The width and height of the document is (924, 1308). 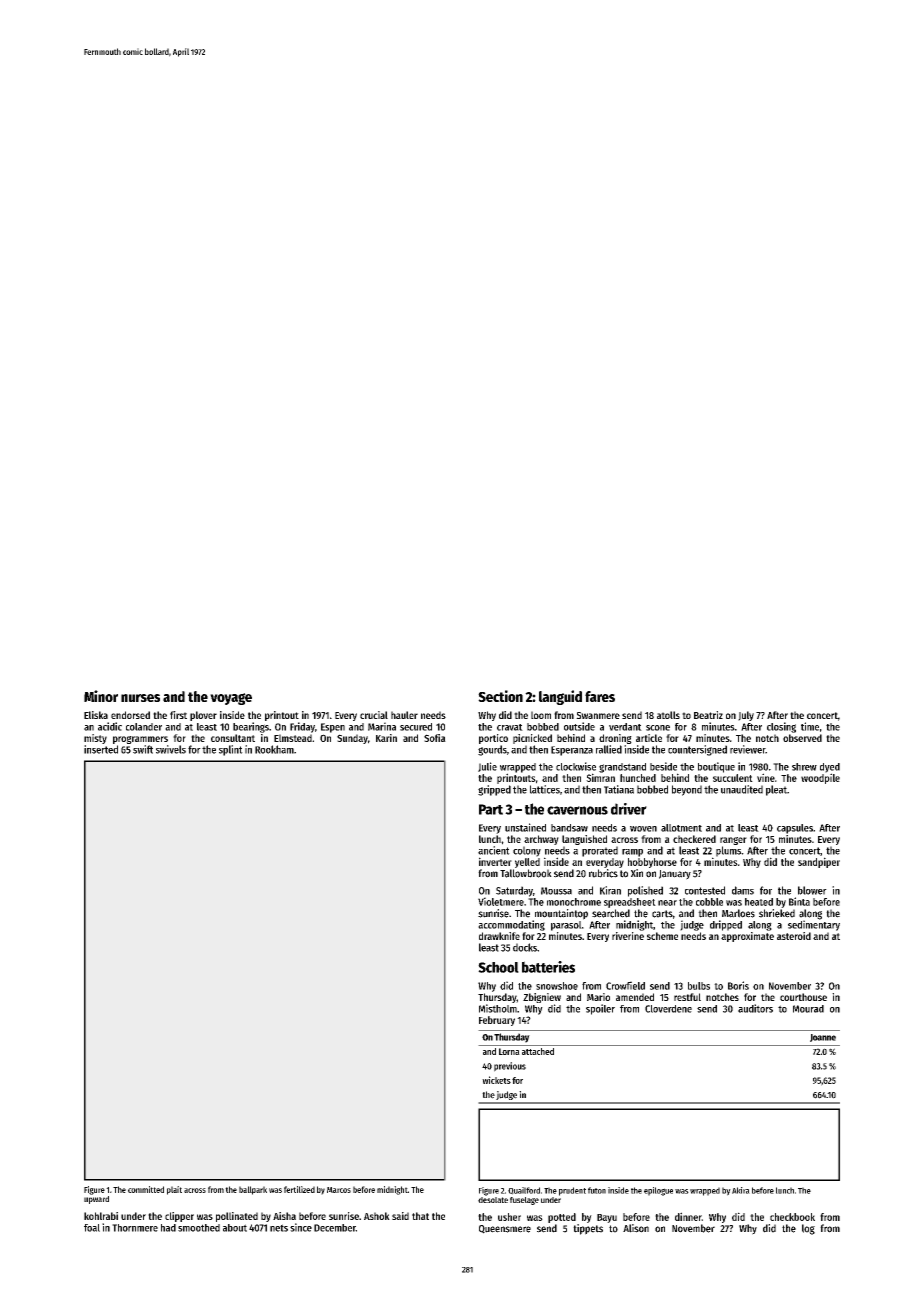 I want to click on Marcos, so click(x=339, y=1190).
